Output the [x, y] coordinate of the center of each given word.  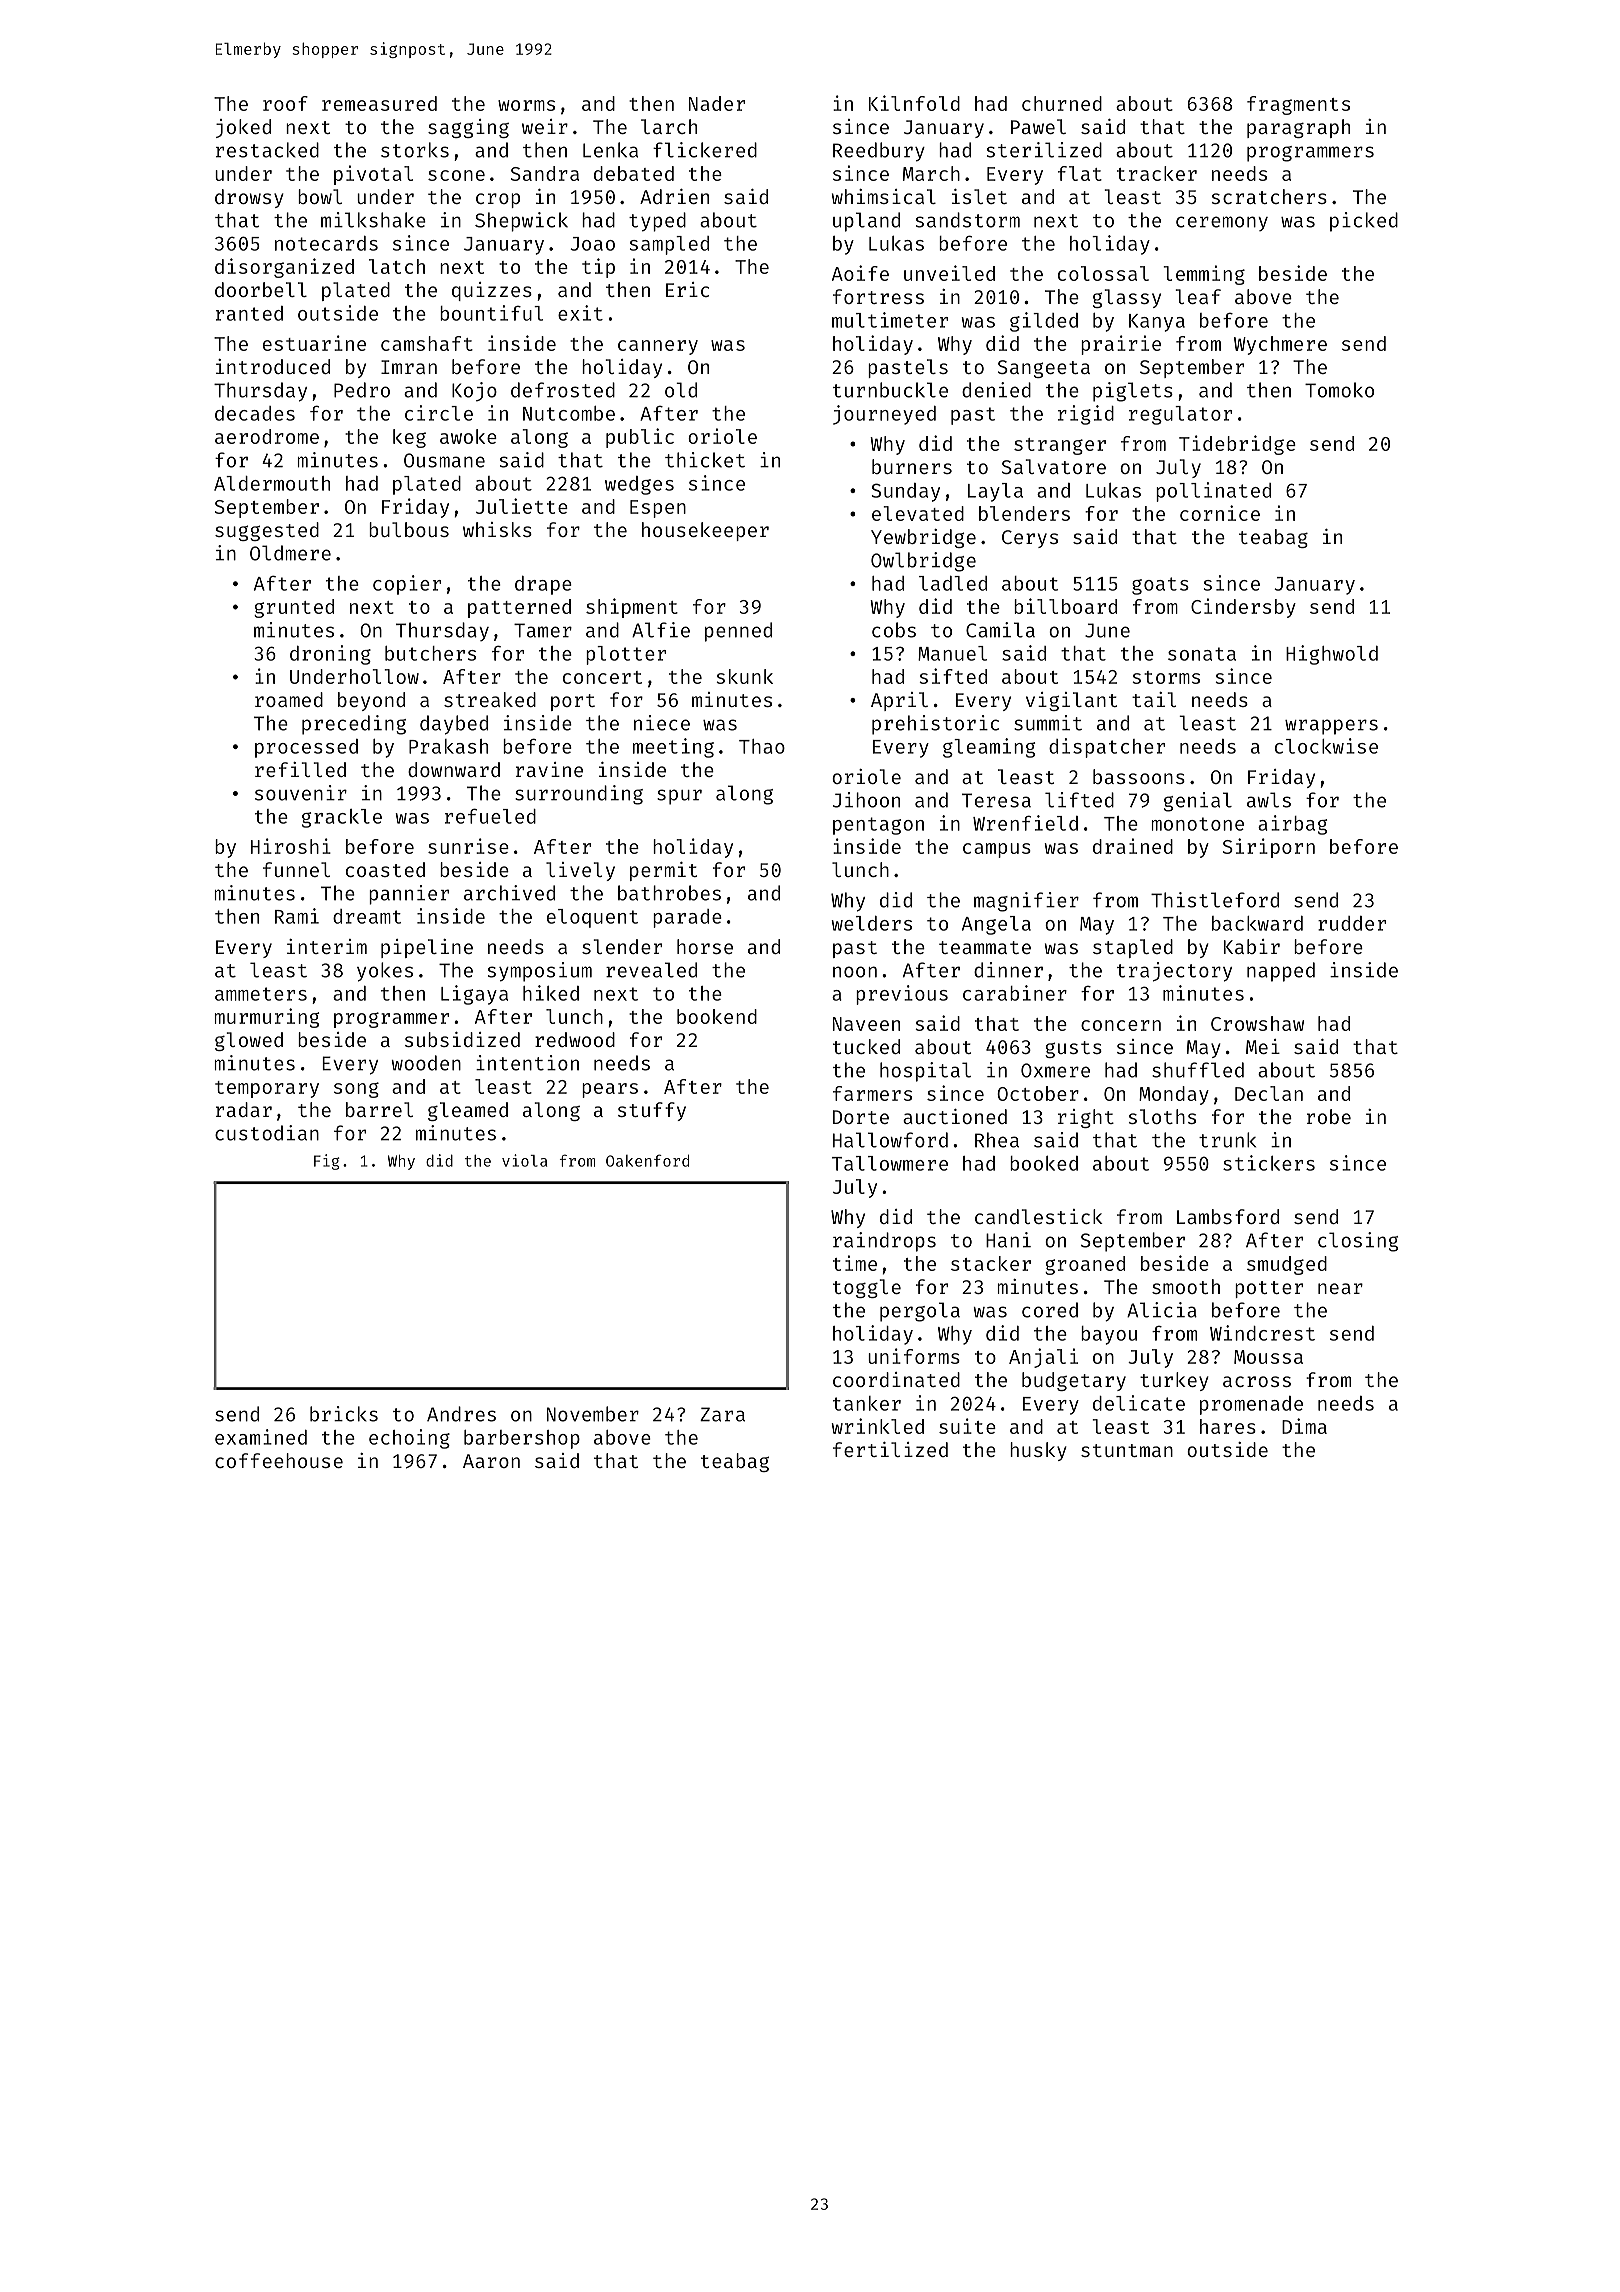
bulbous [409, 529]
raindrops [884, 1242]
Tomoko [1339, 390]
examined [261, 1437]
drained [1133, 846]
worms [526, 105]
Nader [717, 103]
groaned [1085, 1265]
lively [580, 871]
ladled [953, 583]
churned [1062, 103]
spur [679, 797]
